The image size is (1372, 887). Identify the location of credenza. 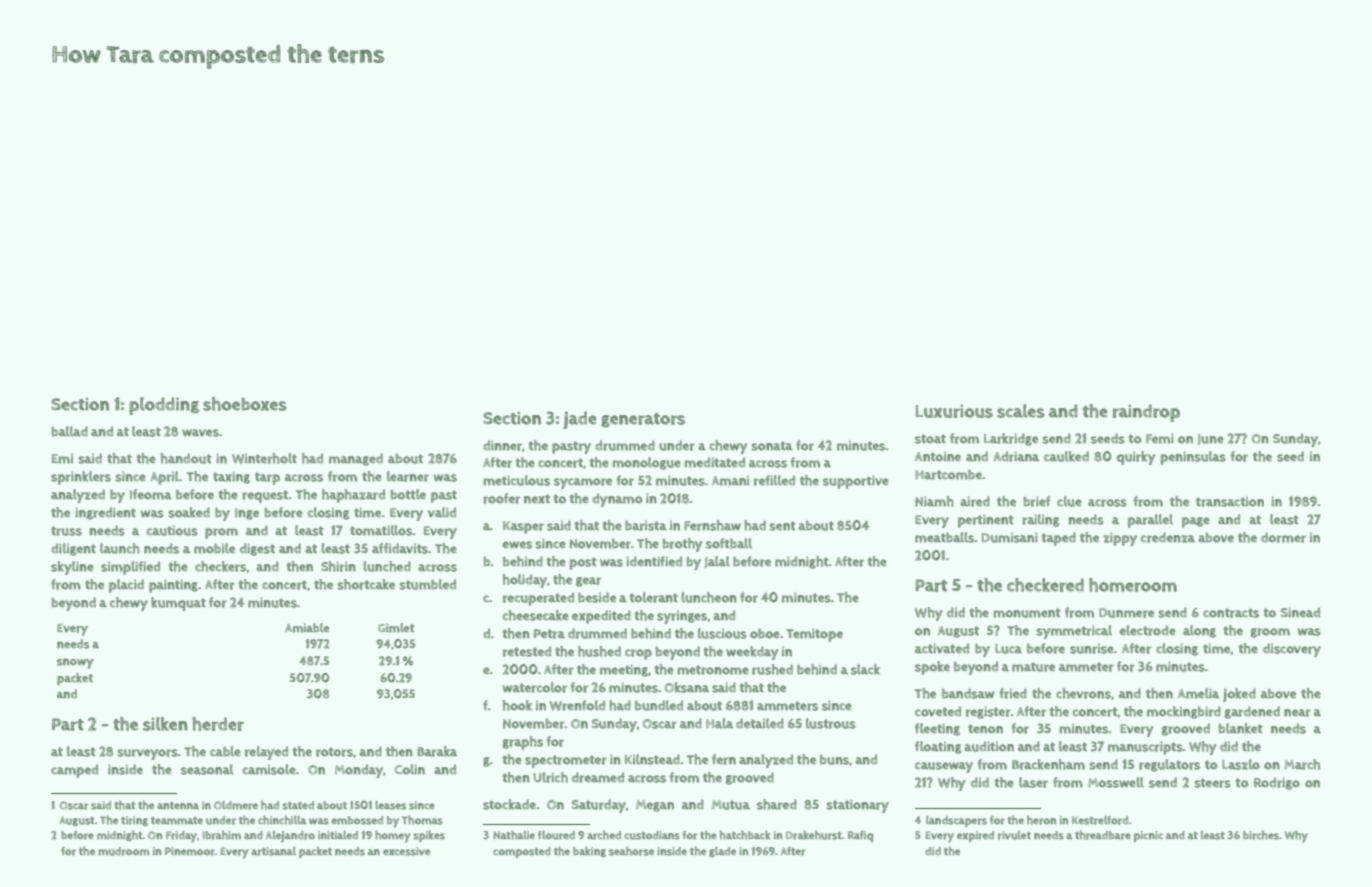
(1168, 537).
